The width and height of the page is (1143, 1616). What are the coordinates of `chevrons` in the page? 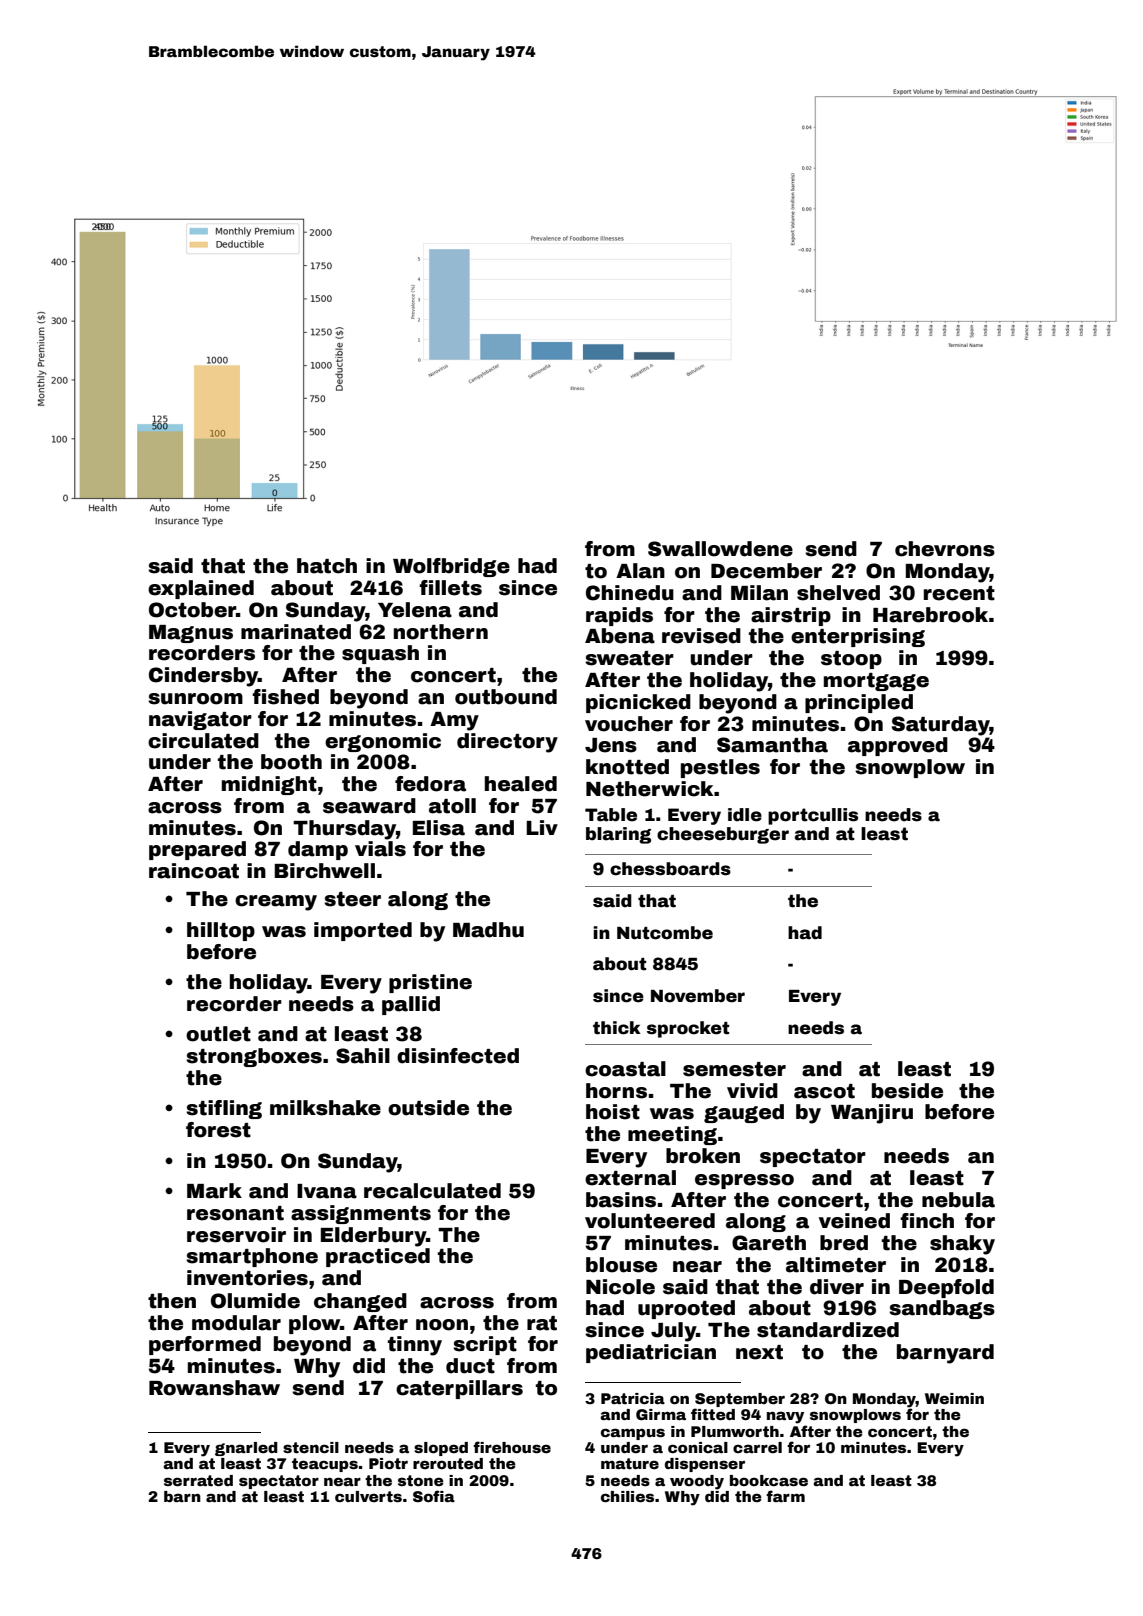 It's located at (945, 549).
